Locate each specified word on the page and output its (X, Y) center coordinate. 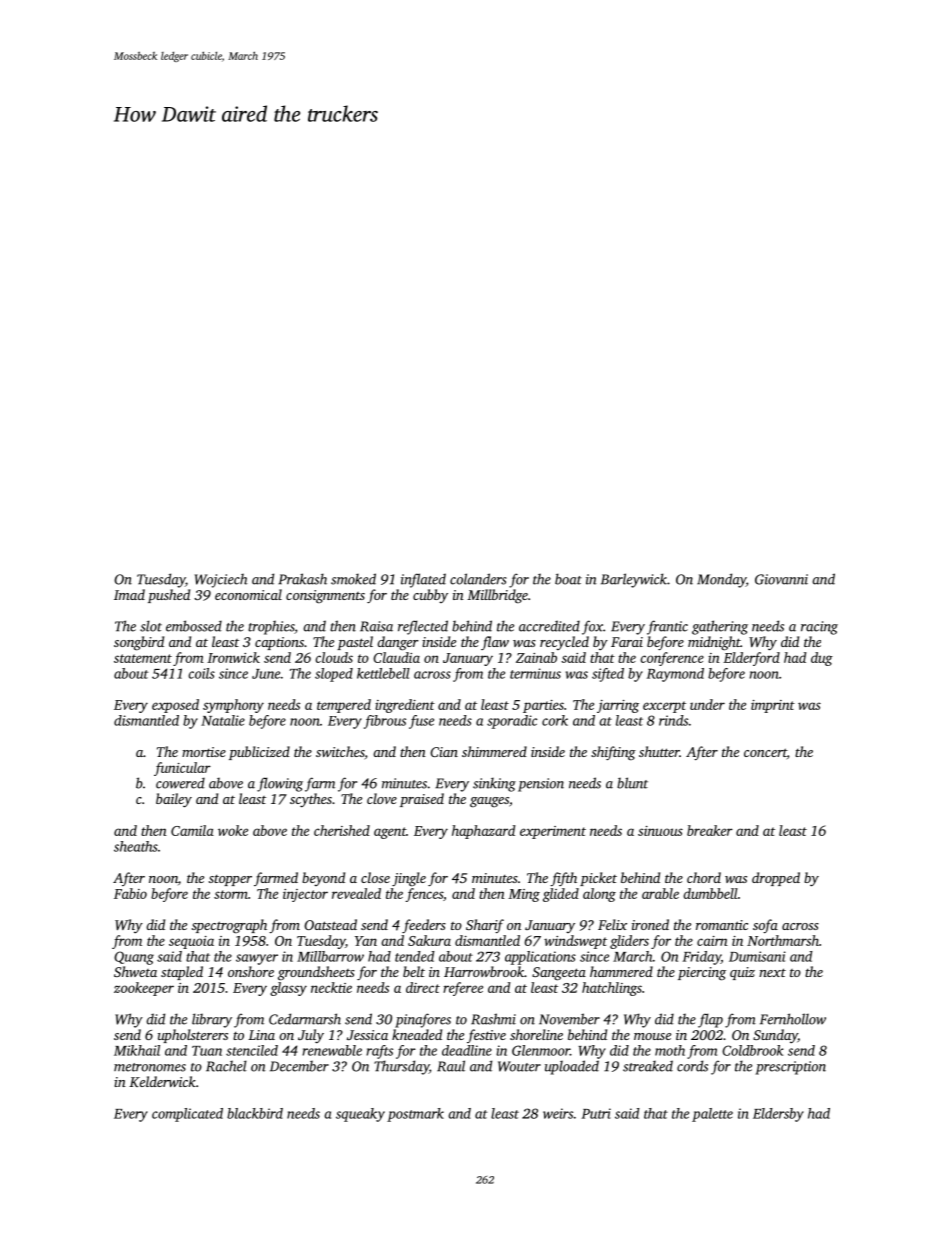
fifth (563, 879)
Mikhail (137, 1050)
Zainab (536, 657)
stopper (230, 880)
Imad (129, 594)
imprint (773, 706)
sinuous (660, 831)
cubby (430, 596)
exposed (175, 706)
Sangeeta (559, 974)
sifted (608, 675)
